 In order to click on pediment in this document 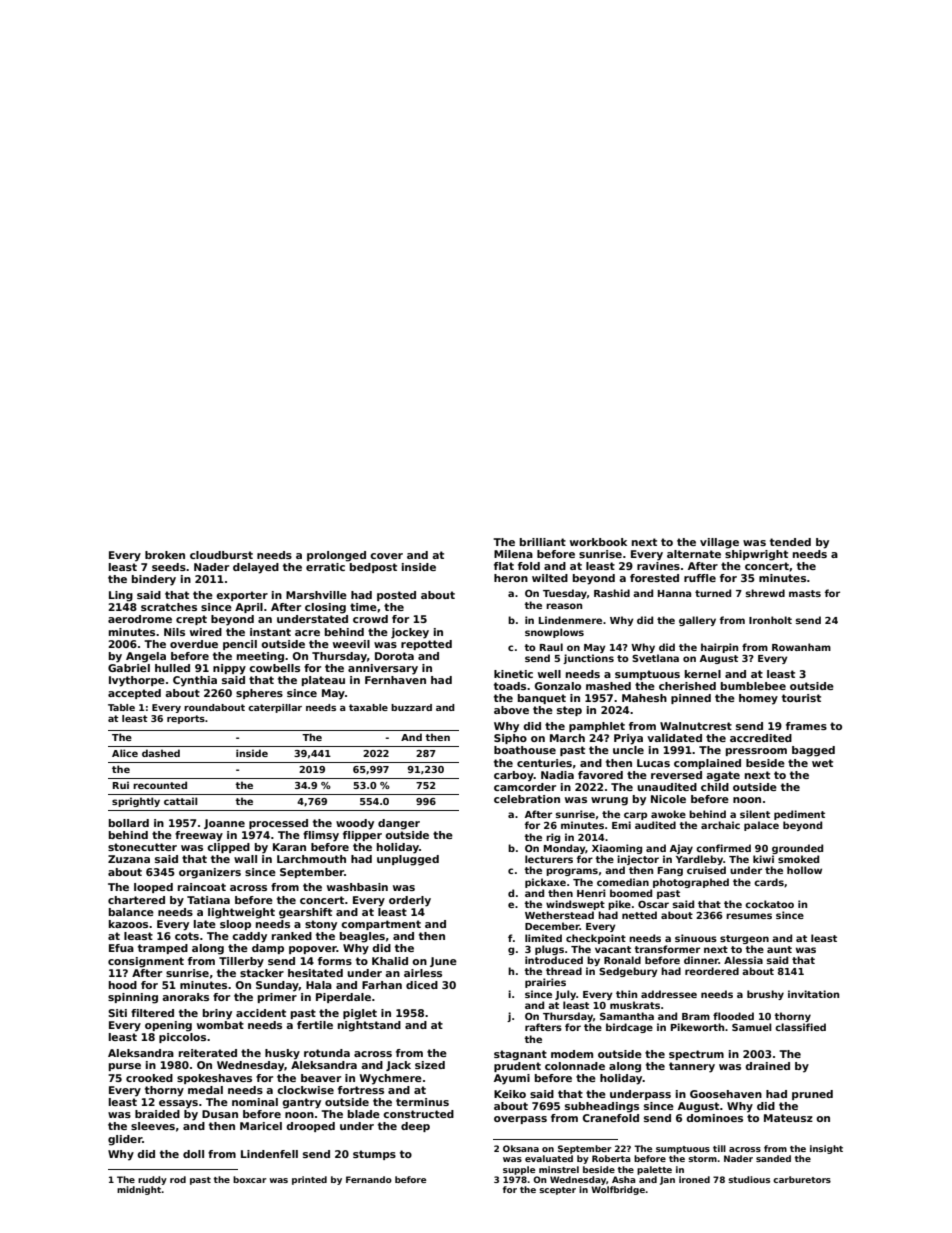, I will do `click(799, 815)`.
